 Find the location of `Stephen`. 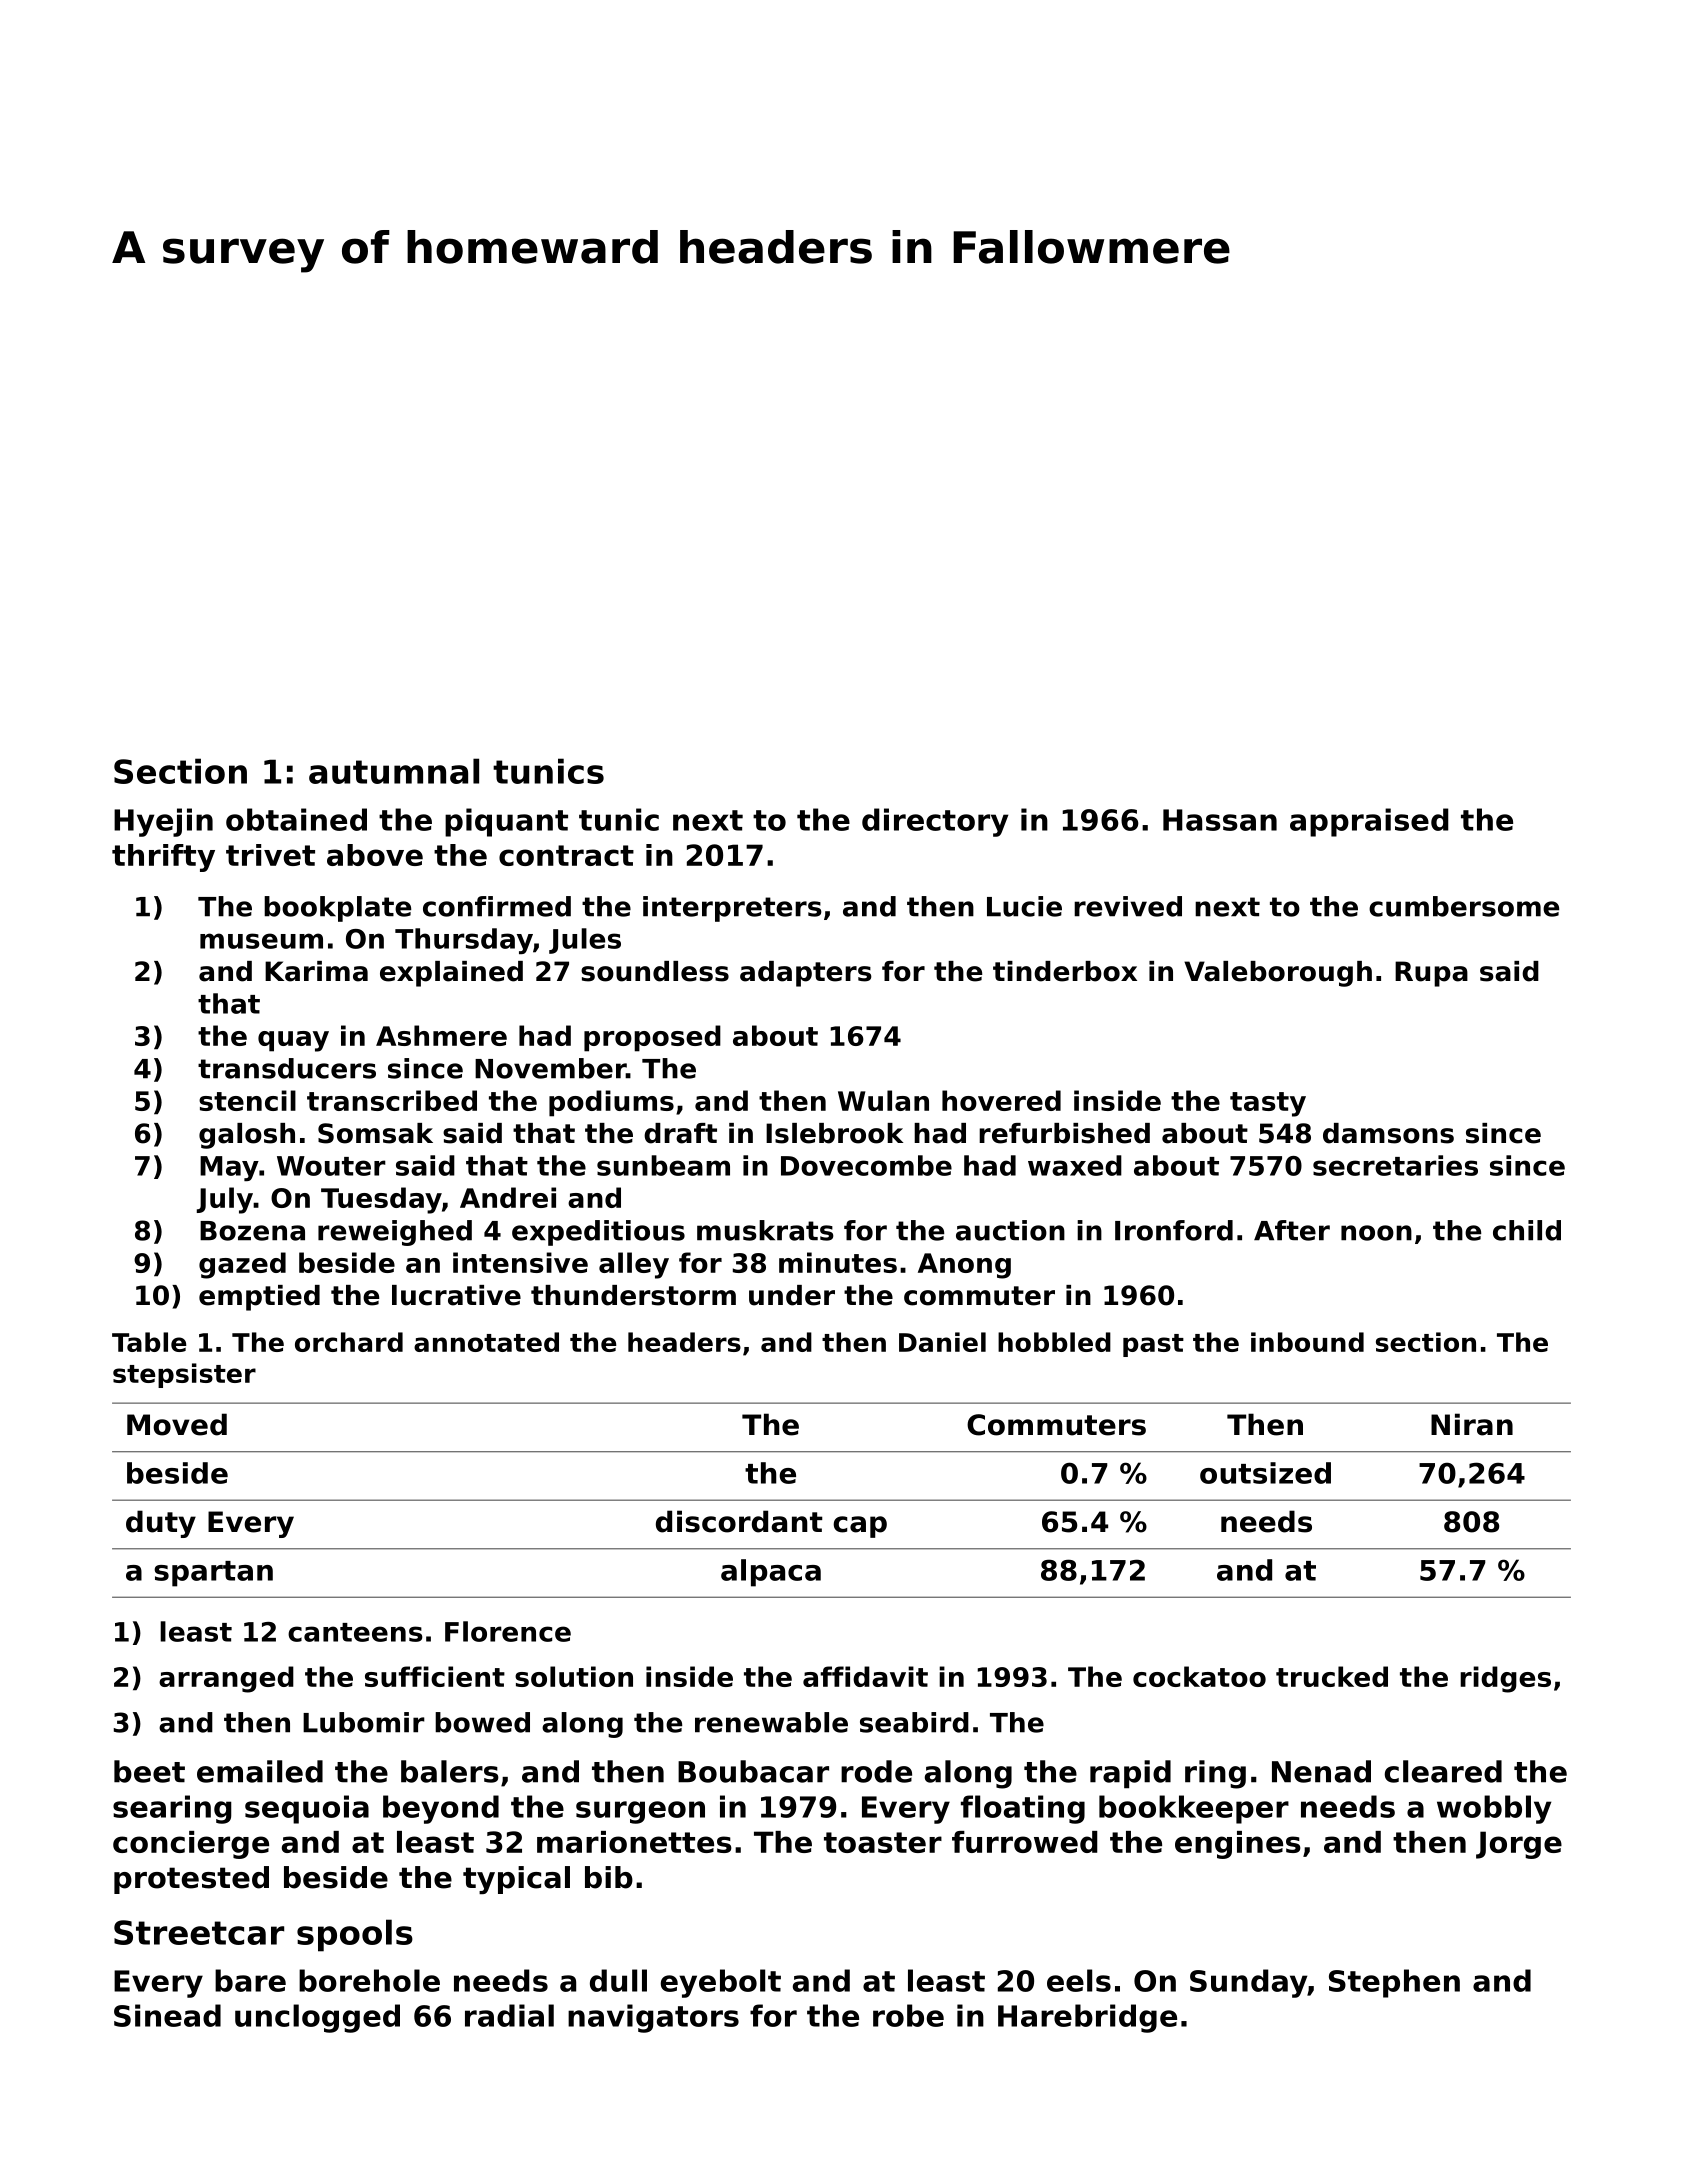

Stephen is located at coordinates (1394, 1983).
